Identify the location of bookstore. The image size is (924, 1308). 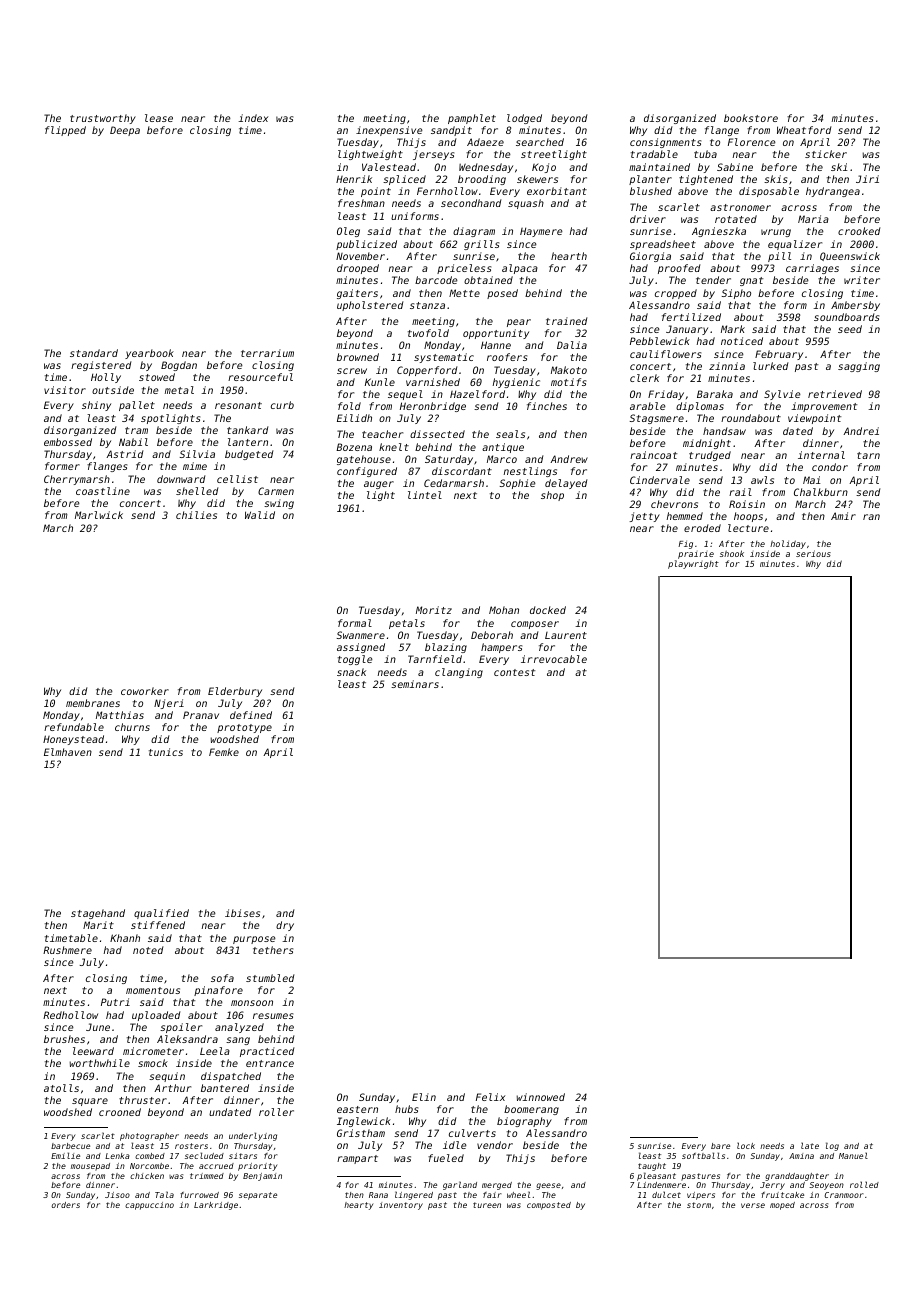
(751, 118).
